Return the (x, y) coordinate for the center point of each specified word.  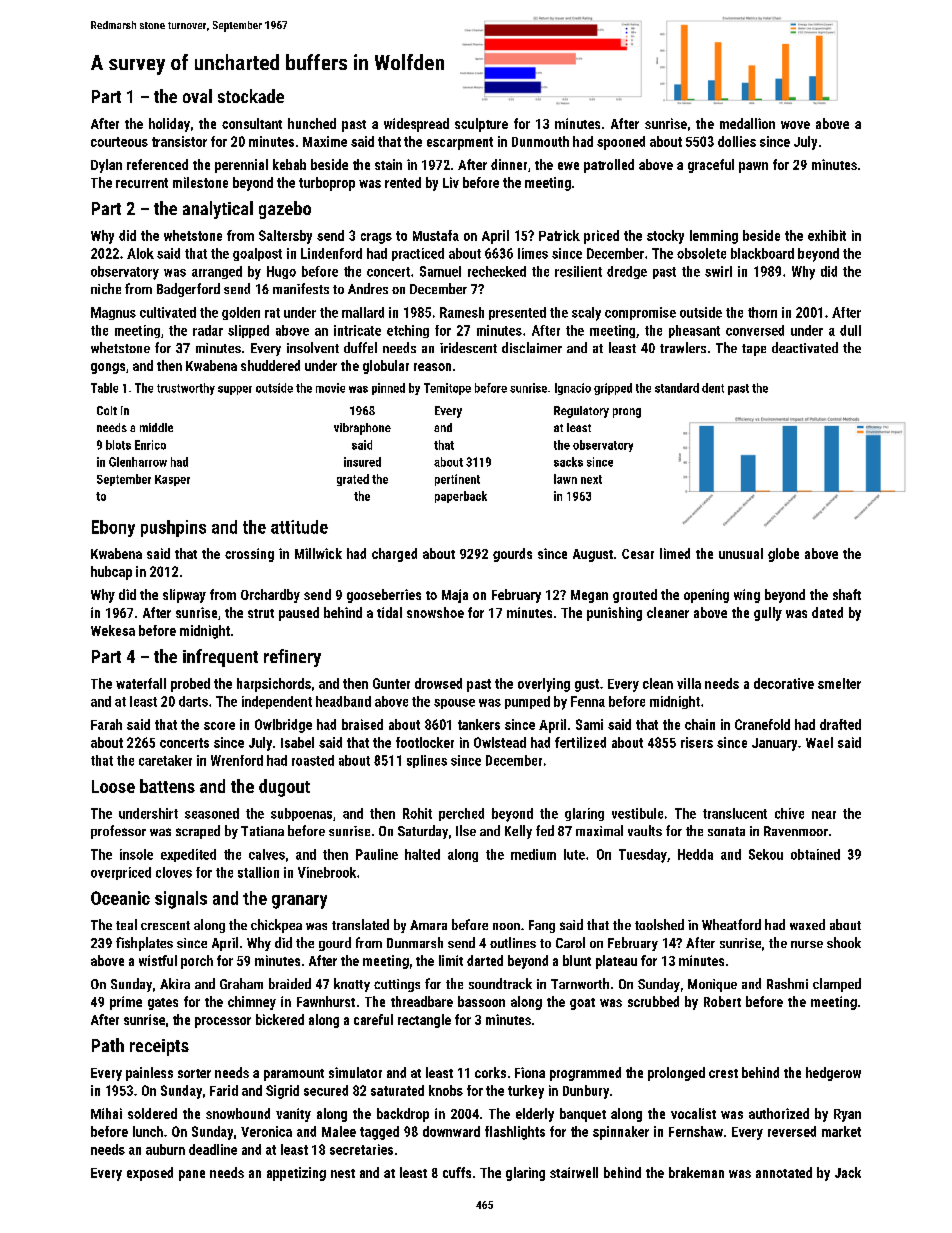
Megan (589, 596)
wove (795, 125)
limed (675, 553)
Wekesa (113, 630)
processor (223, 1022)
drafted (840, 724)
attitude (299, 527)
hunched (312, 123)
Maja (455, 596)
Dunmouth (540, 141)
